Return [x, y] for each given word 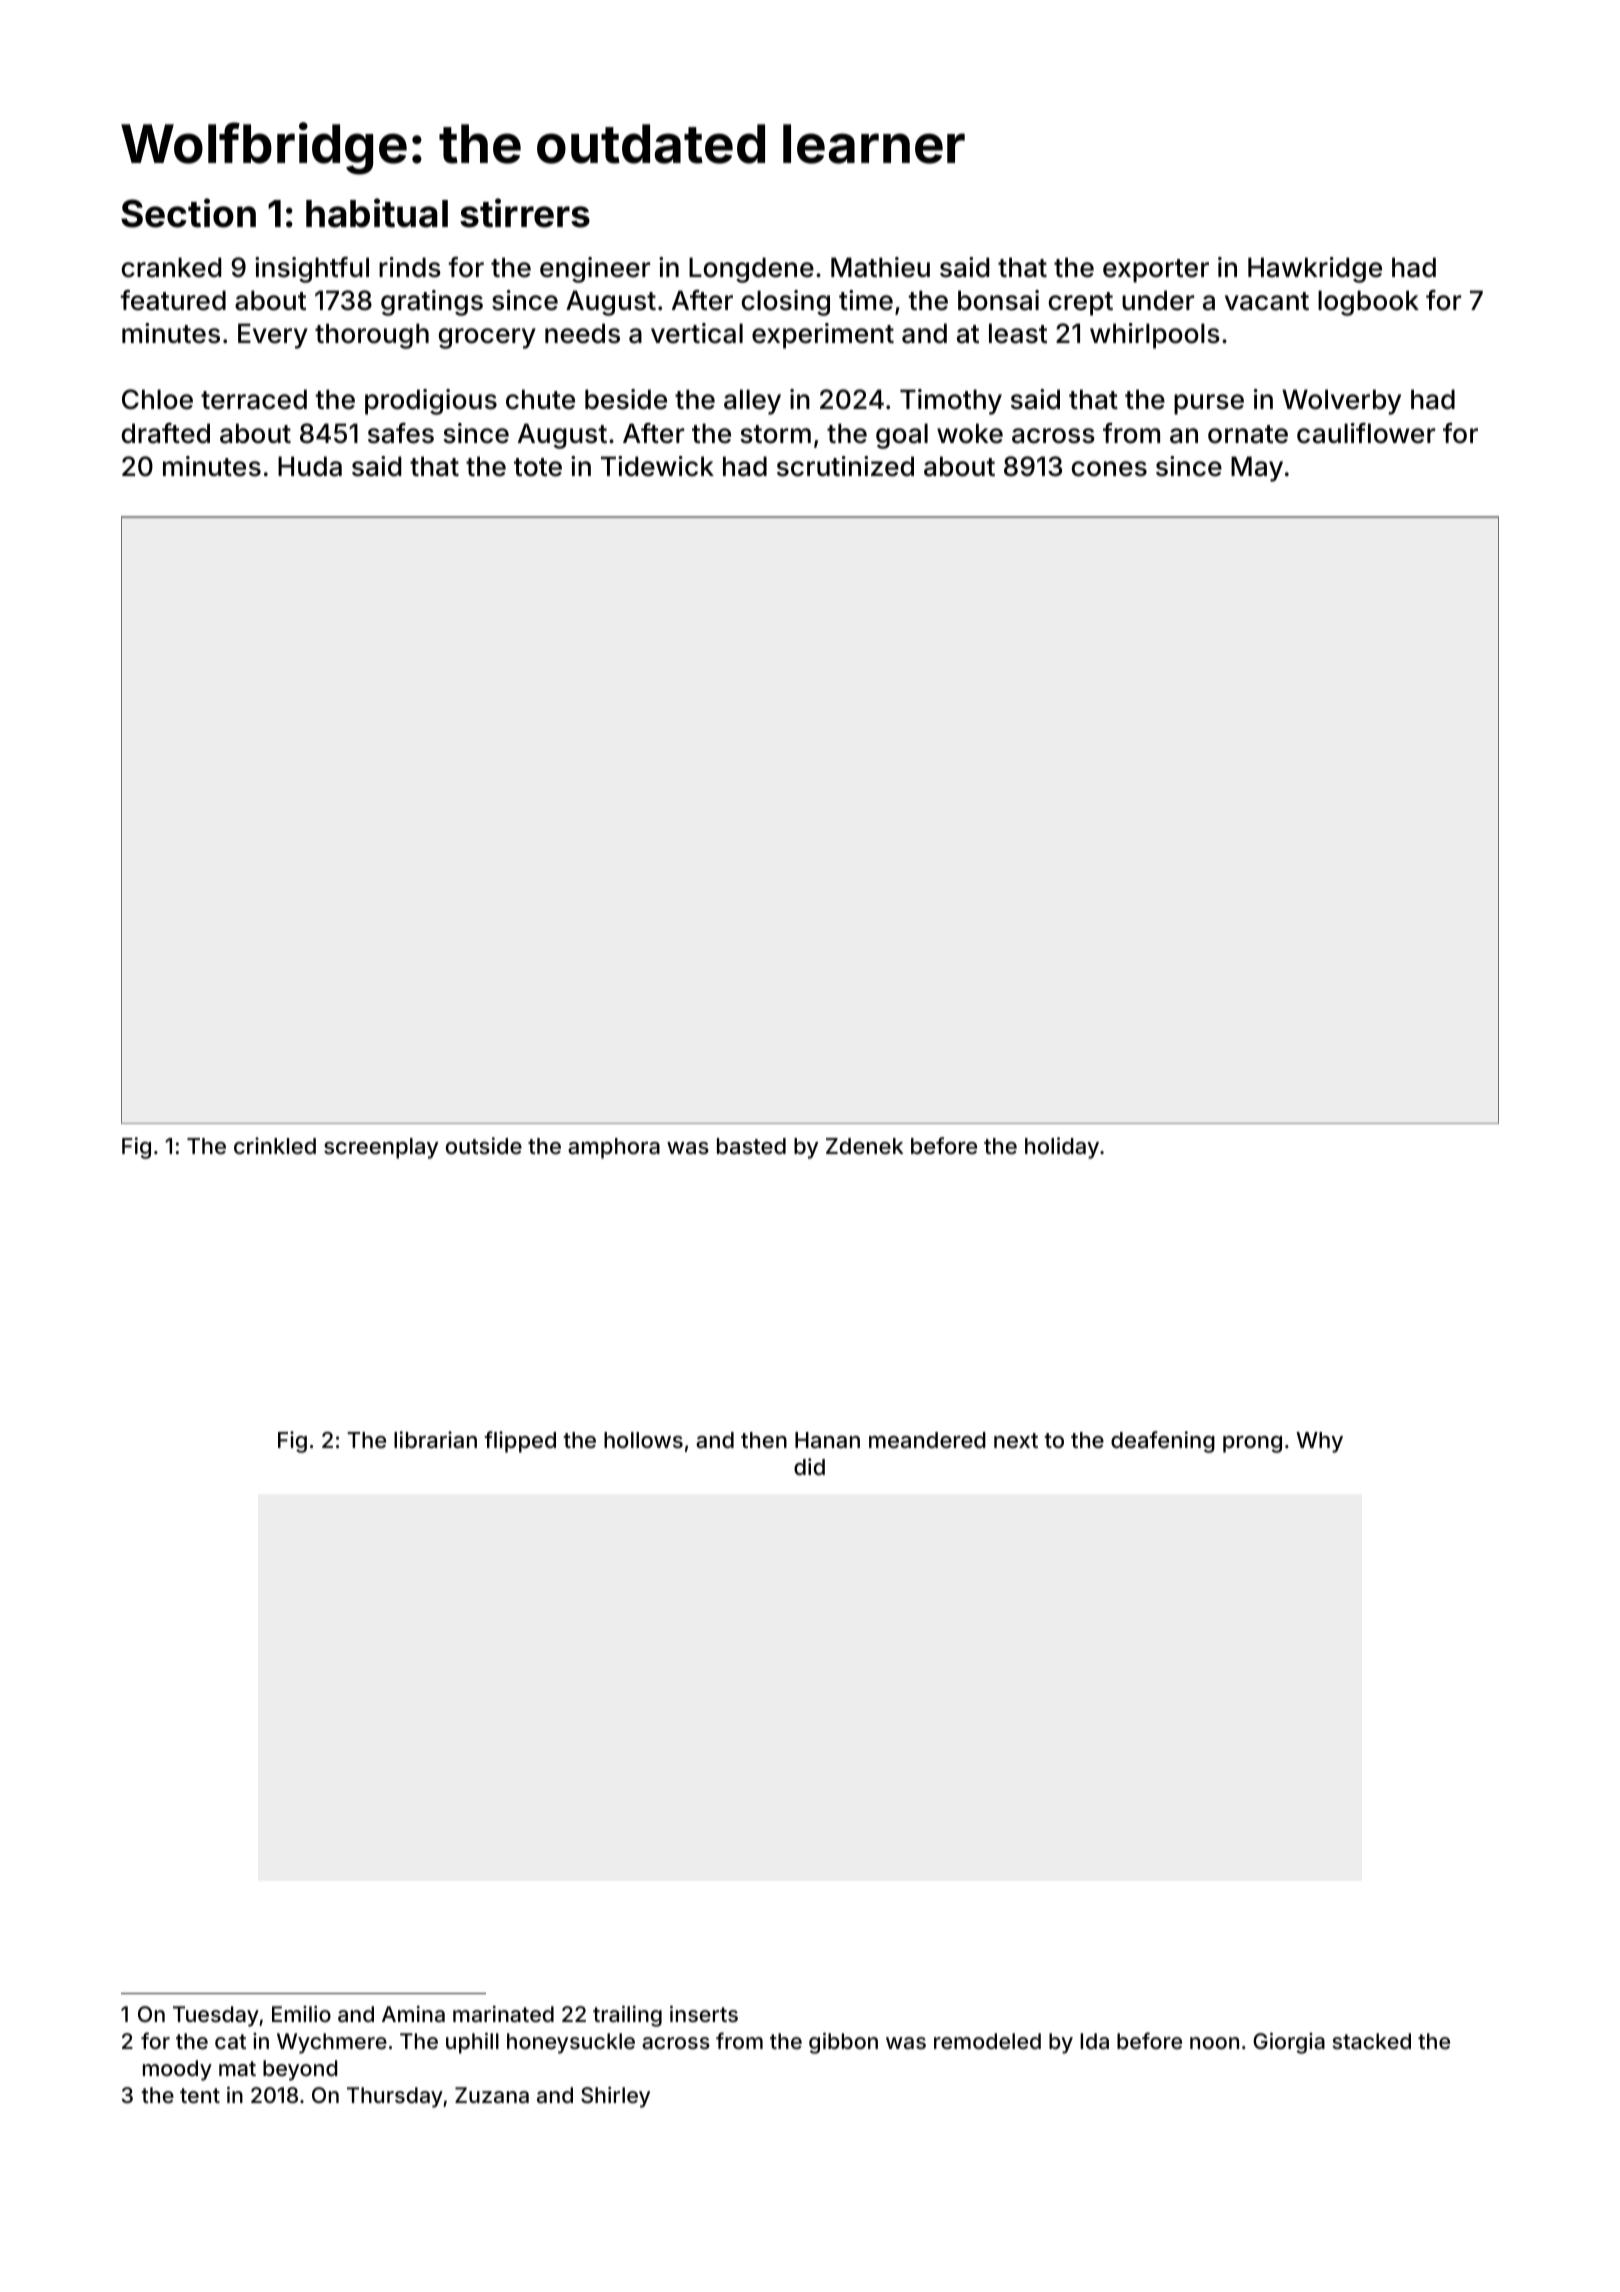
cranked [171, 267]
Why [1319, 1442]
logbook [1368, 303]
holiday [1062, 1148]
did [809, 1466]
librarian [435, 1440]
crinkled [275, 1145]
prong [1252, 1444]
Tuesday [216, 2016]
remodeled [987, 2041]
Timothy [951, 402]
